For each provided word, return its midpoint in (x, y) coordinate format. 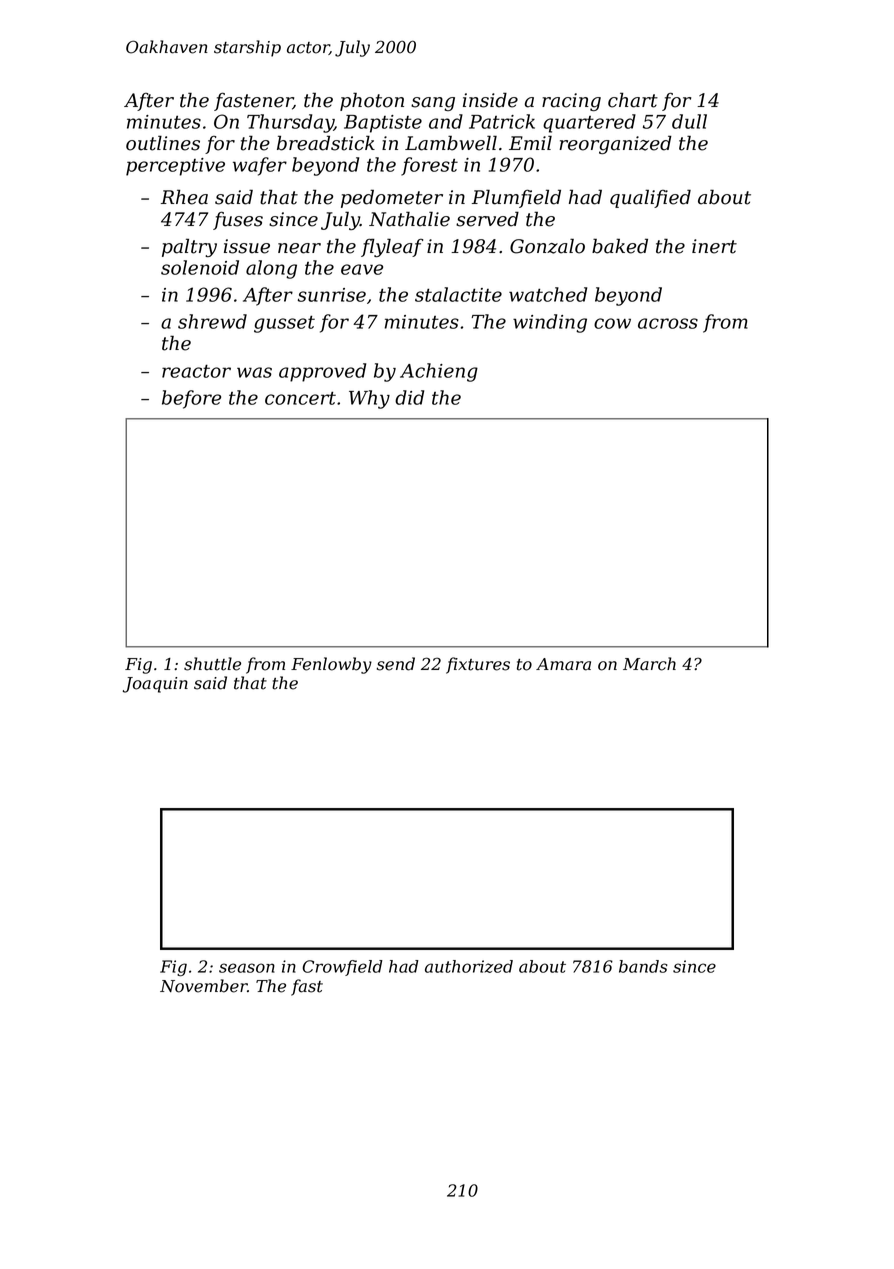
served (487, 219)
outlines (163, 143)
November (203, 986)
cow (612, 323)
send (396, 664)
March (649, 664)
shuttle (212, 664)
